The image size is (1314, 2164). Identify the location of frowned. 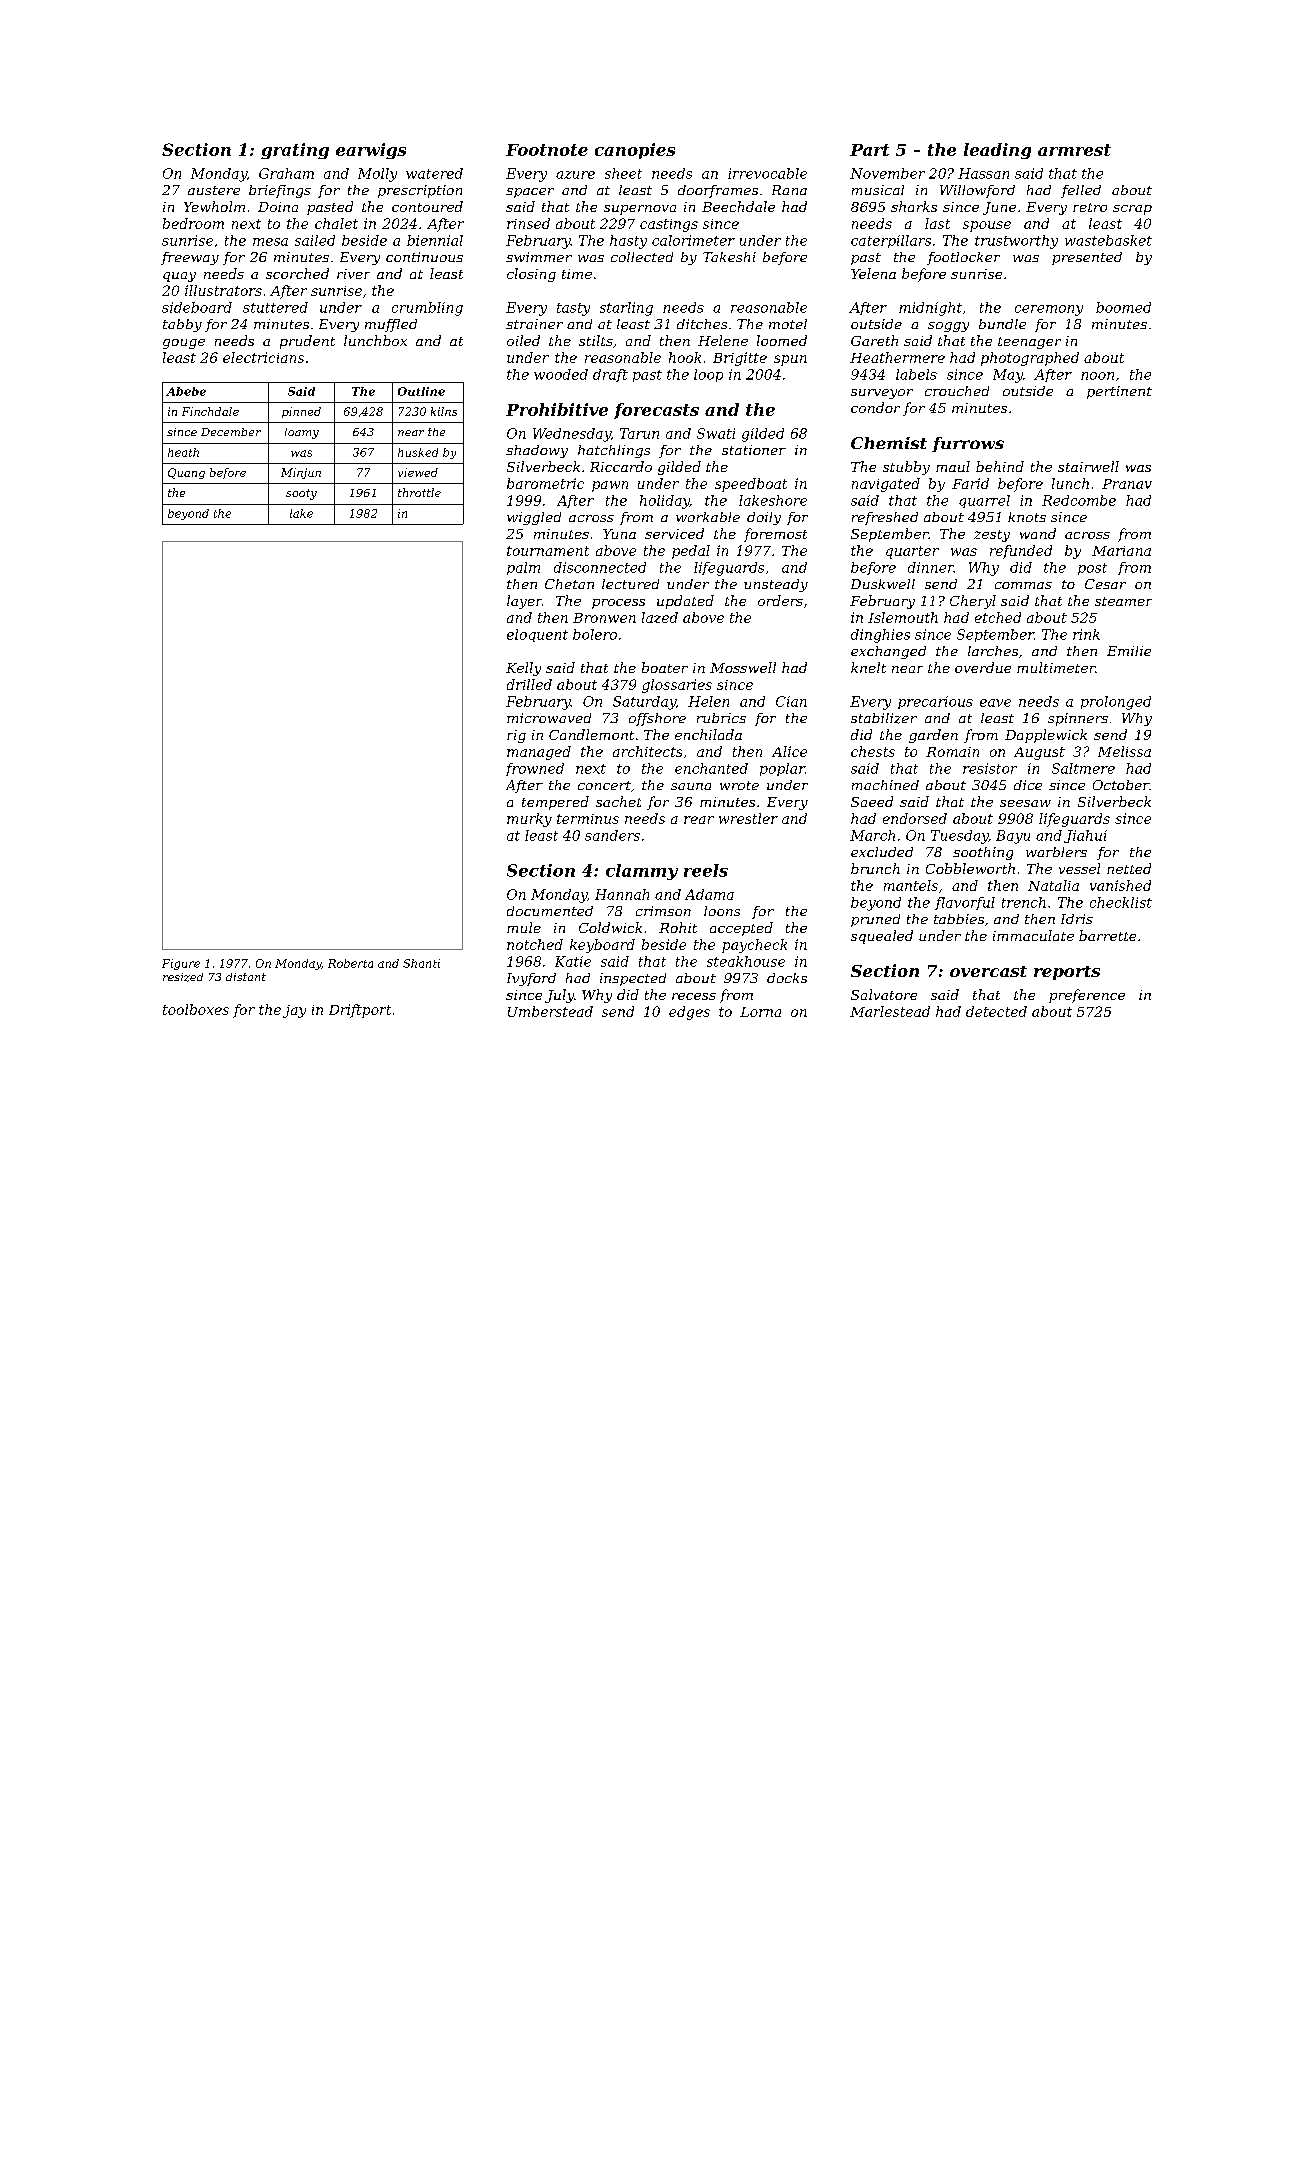
(535, 769).
